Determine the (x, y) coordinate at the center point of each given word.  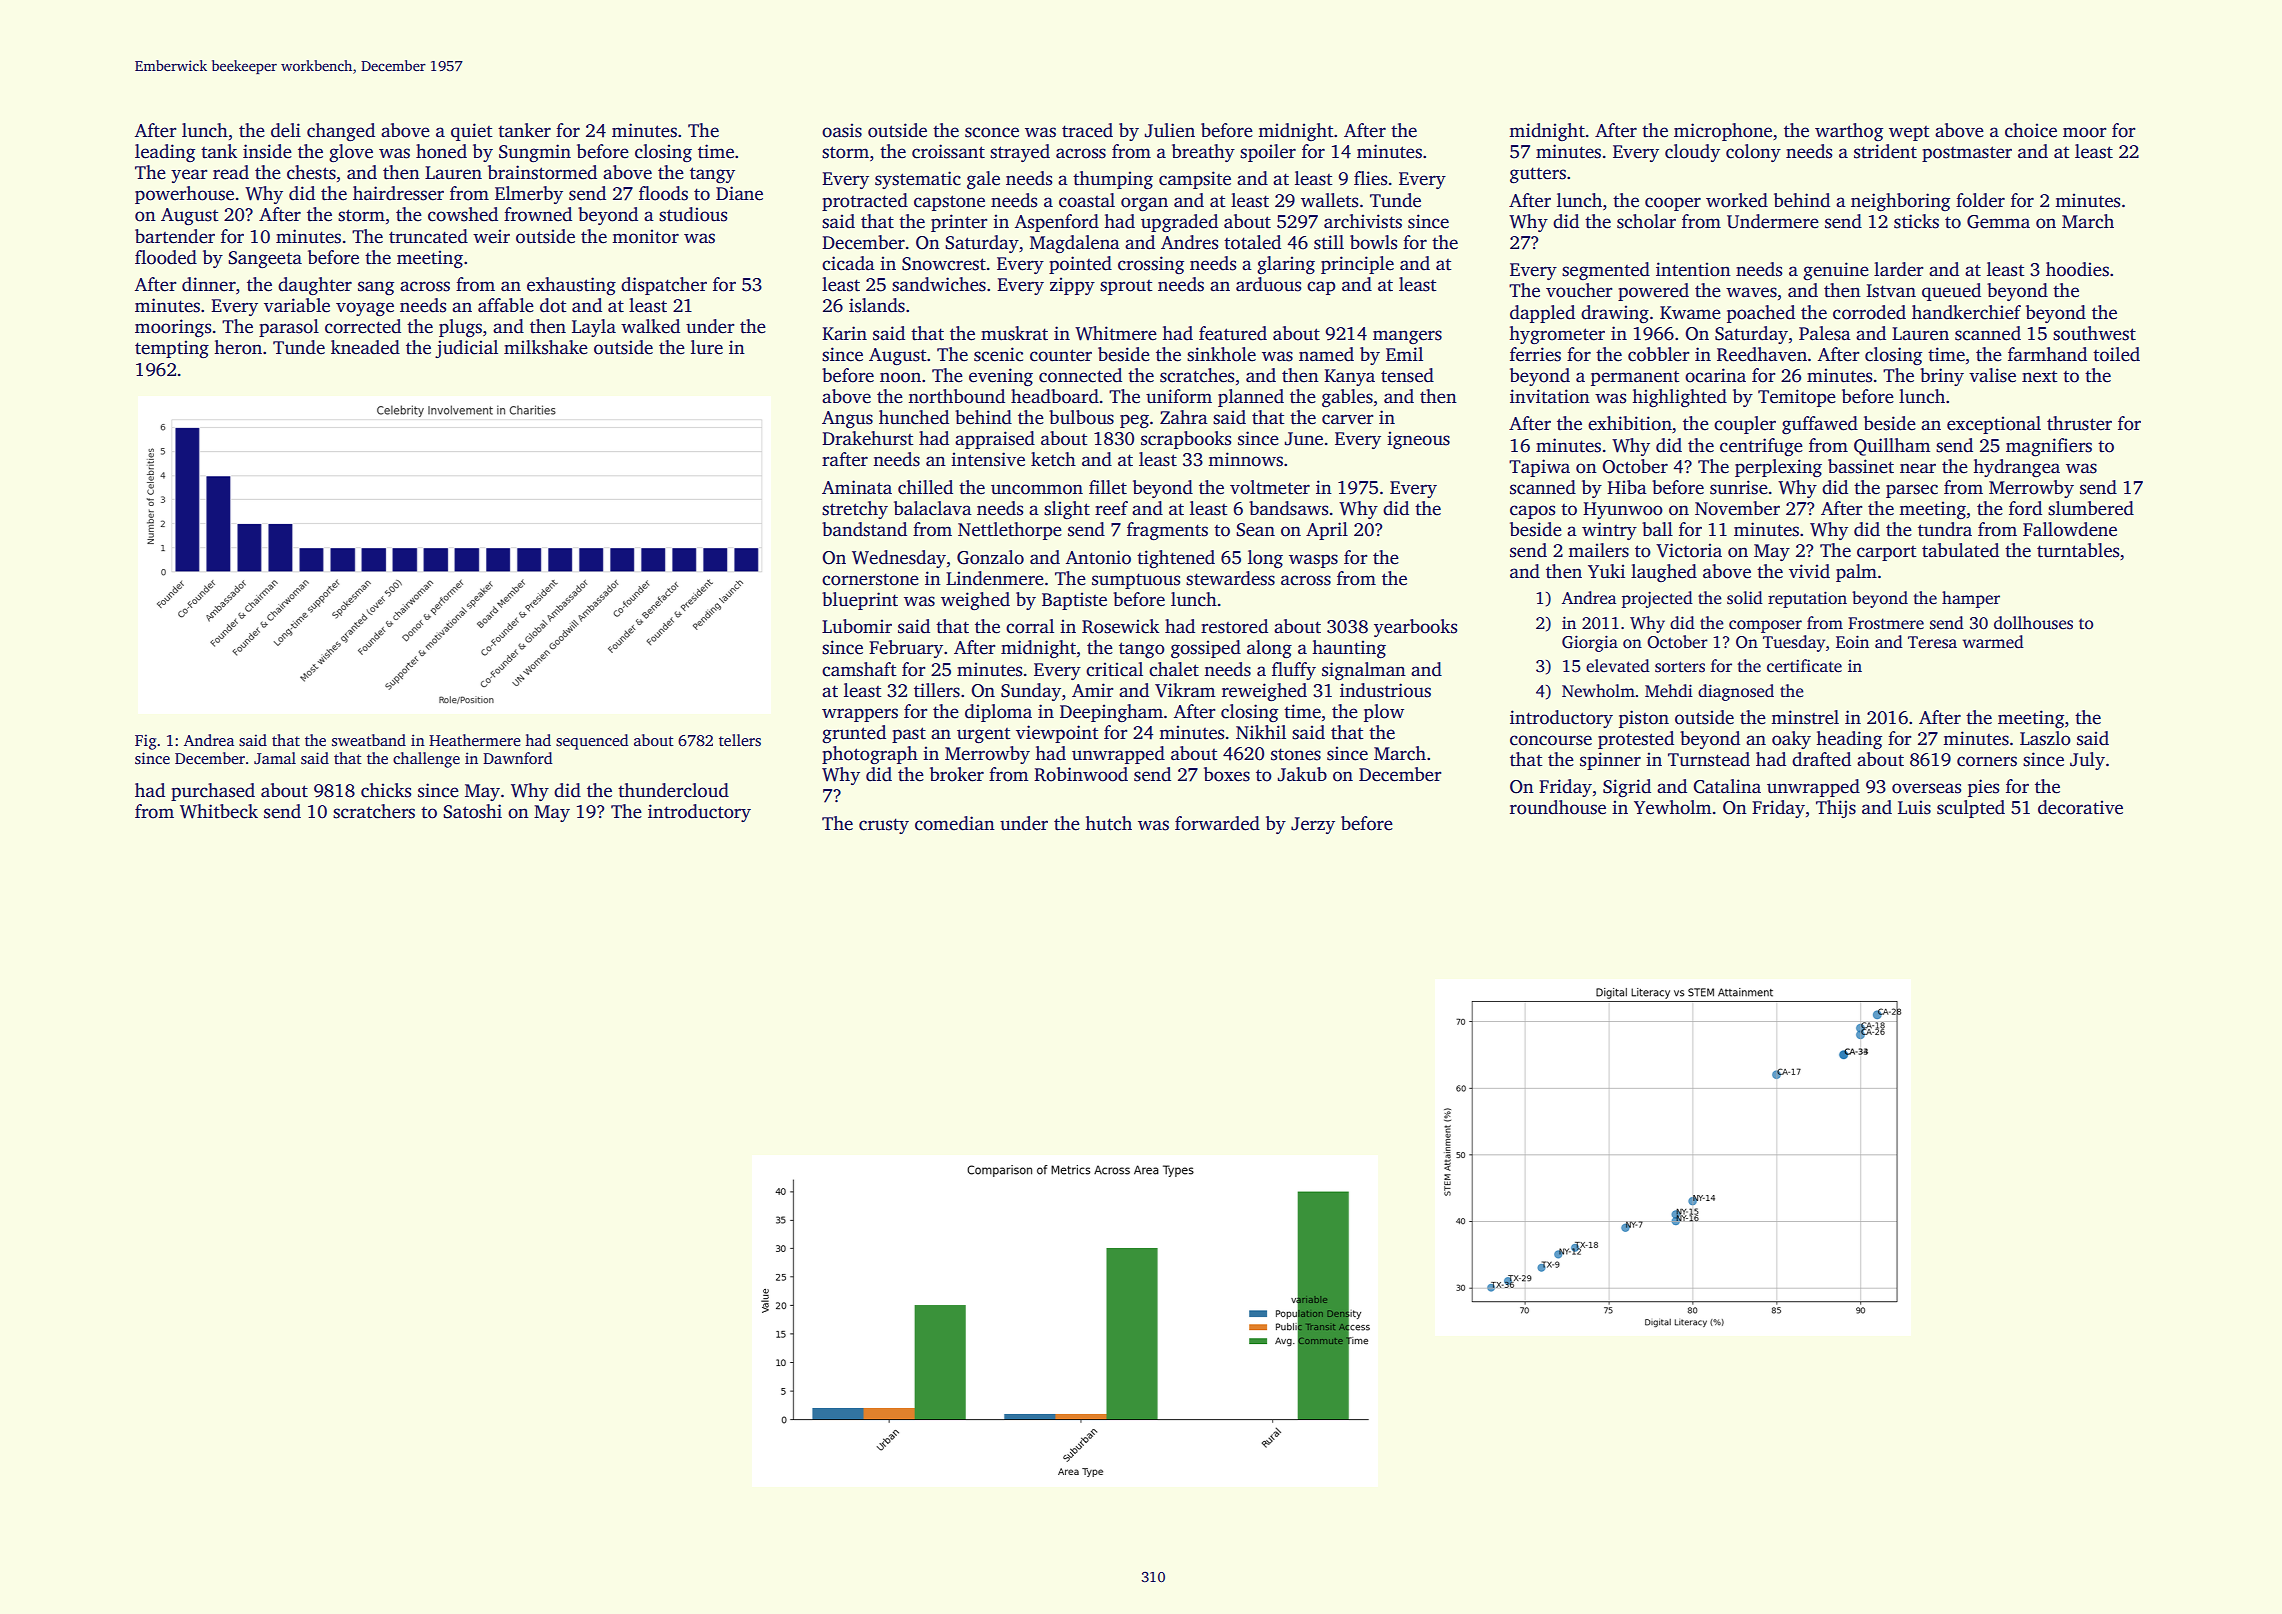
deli (286, 130)
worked (1737, 200)
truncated (428, 236)
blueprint (860, 601)
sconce (992, 132)
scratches (1197, 375)
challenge (426, 760)
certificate (1804, 666)
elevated (1618, 666)
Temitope (1797, 398)
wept (1909, 133)
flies (1371, 178)
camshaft (859, 669)
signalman (1364, 671)
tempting (172, 349)
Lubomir (857, 626)
